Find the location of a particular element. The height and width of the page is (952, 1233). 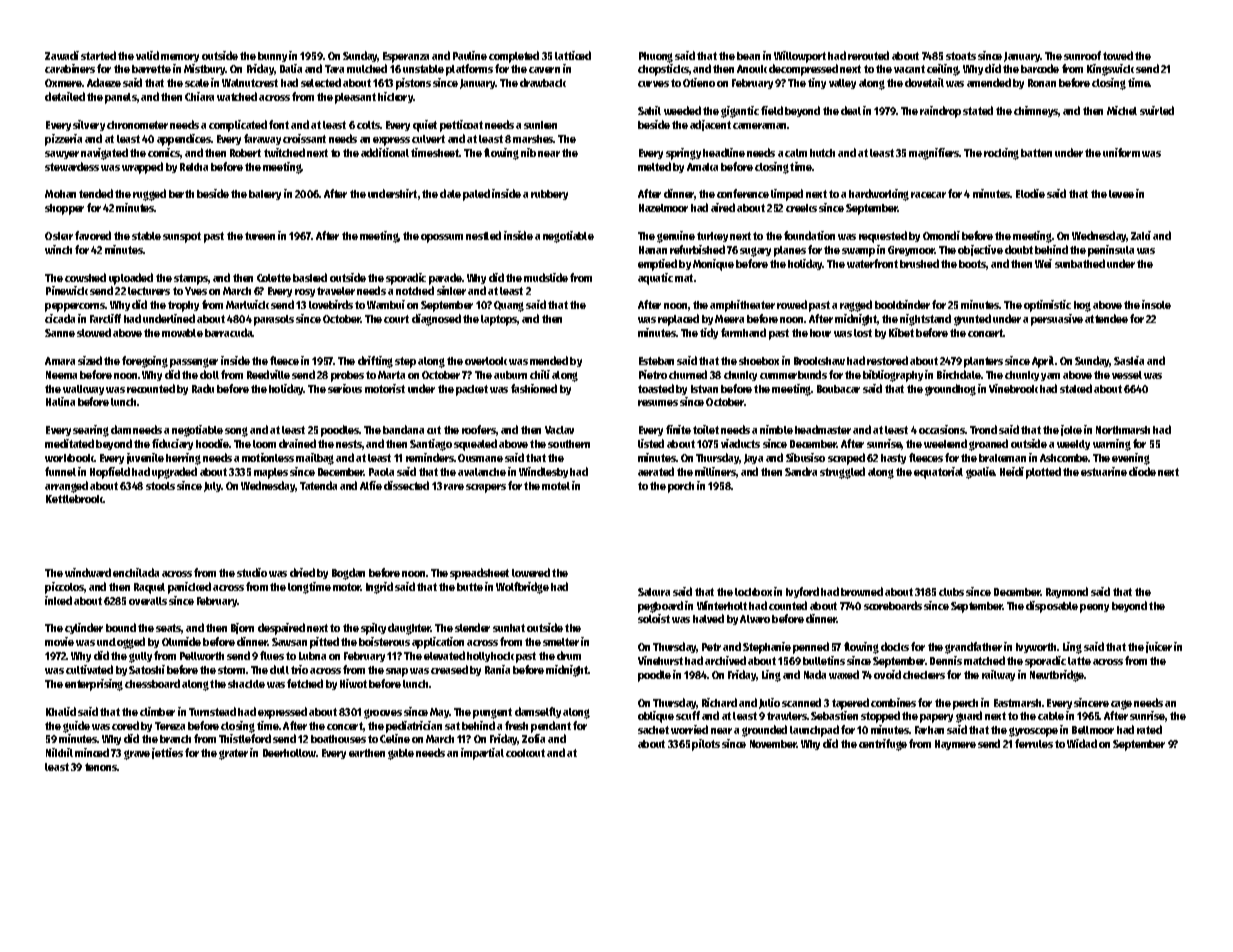

sunroof is located at coordinates (1082, 55).
